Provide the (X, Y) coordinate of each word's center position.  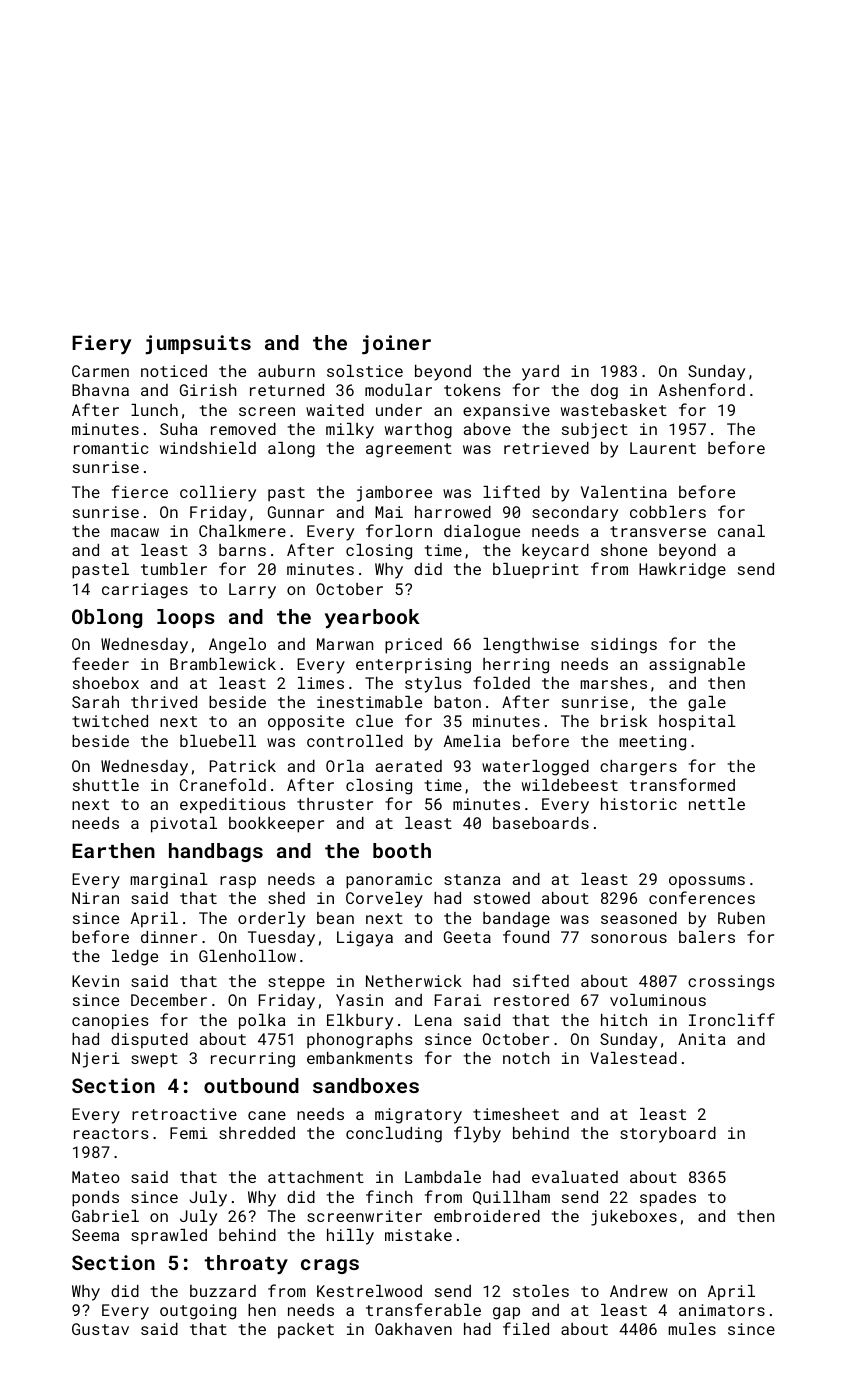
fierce (140, 491)
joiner (396, 345)
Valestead (633, 1058)
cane (267, 1115)
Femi (189, 1133)
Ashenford (702, 389)
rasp (238, 882)
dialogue (482, 533)
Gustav (100, 1329)
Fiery (101, 345)
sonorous (629, 938)
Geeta (467, 937)
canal (741, 531)
